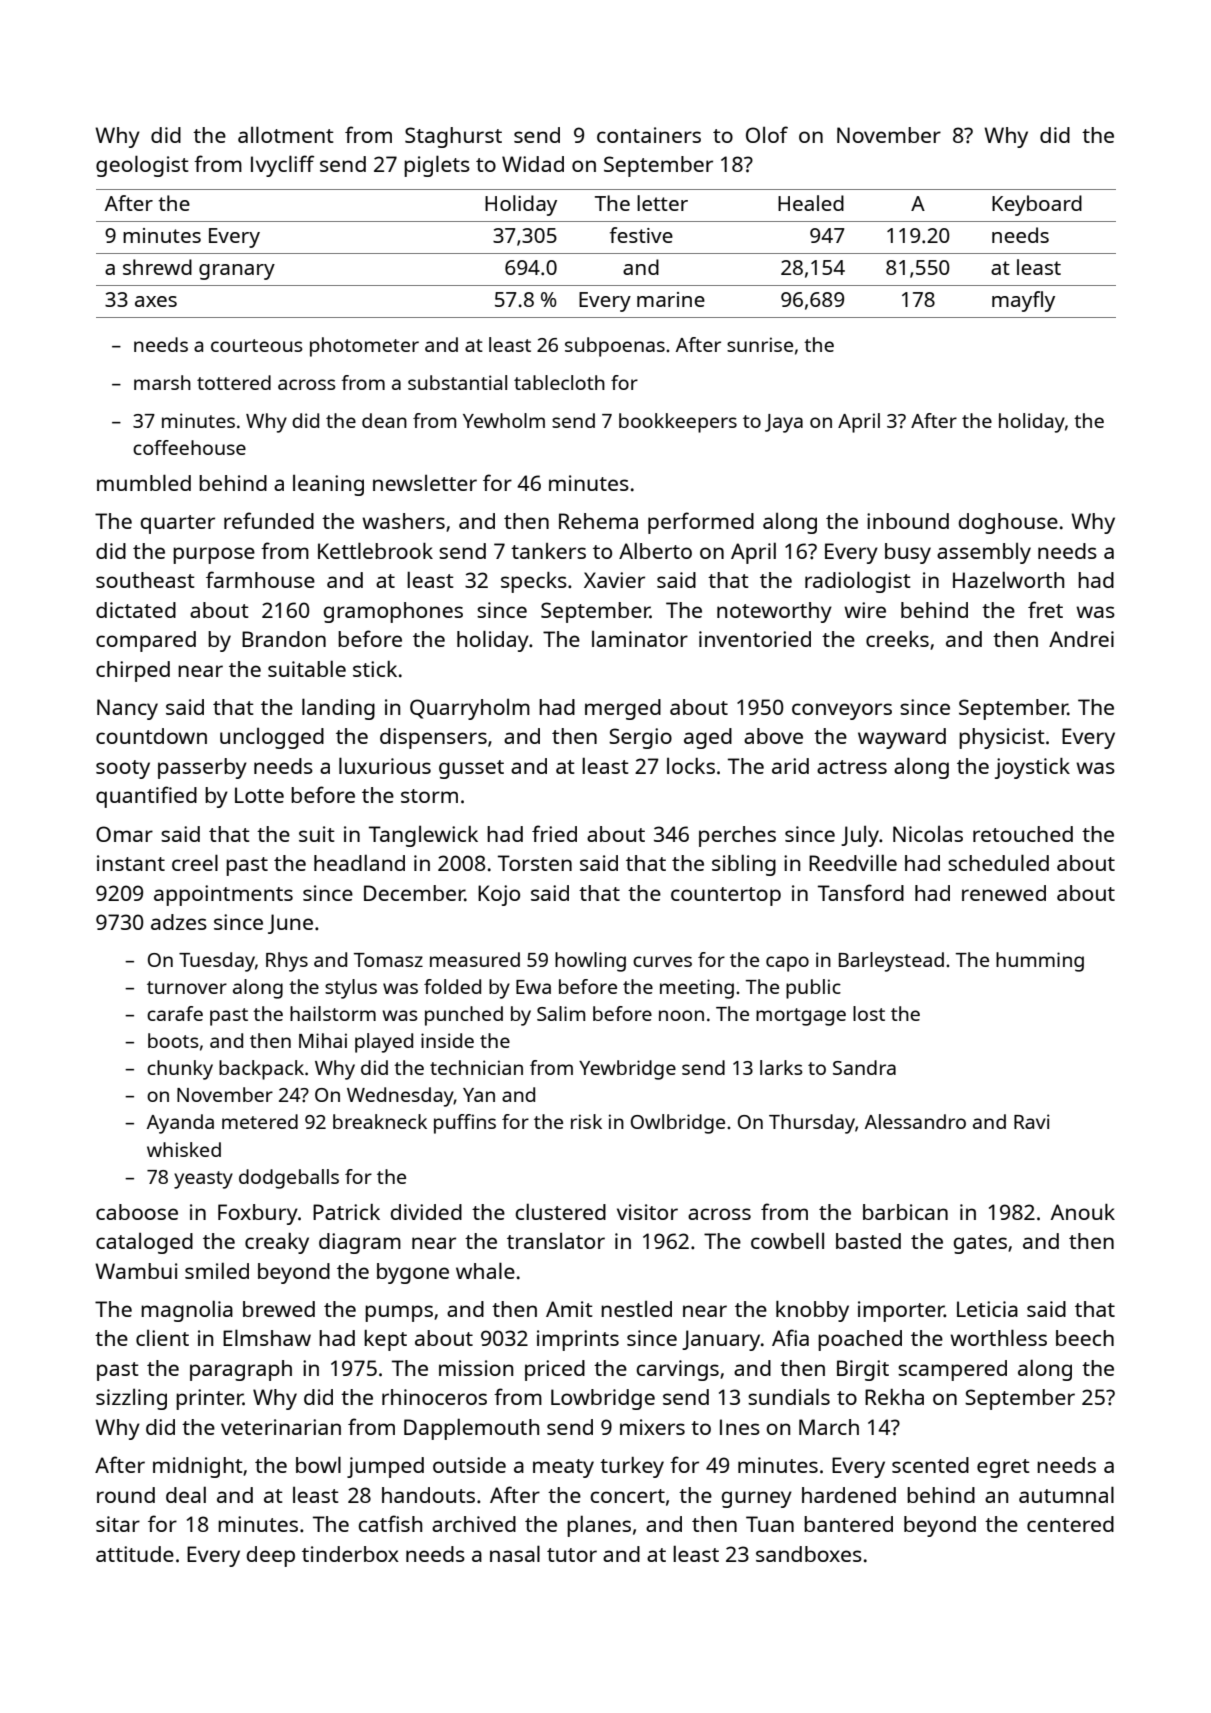 Image resolution: width=1211 pixels, height=1713 pixels. I want to click on retouched, so click(1023, 834).
